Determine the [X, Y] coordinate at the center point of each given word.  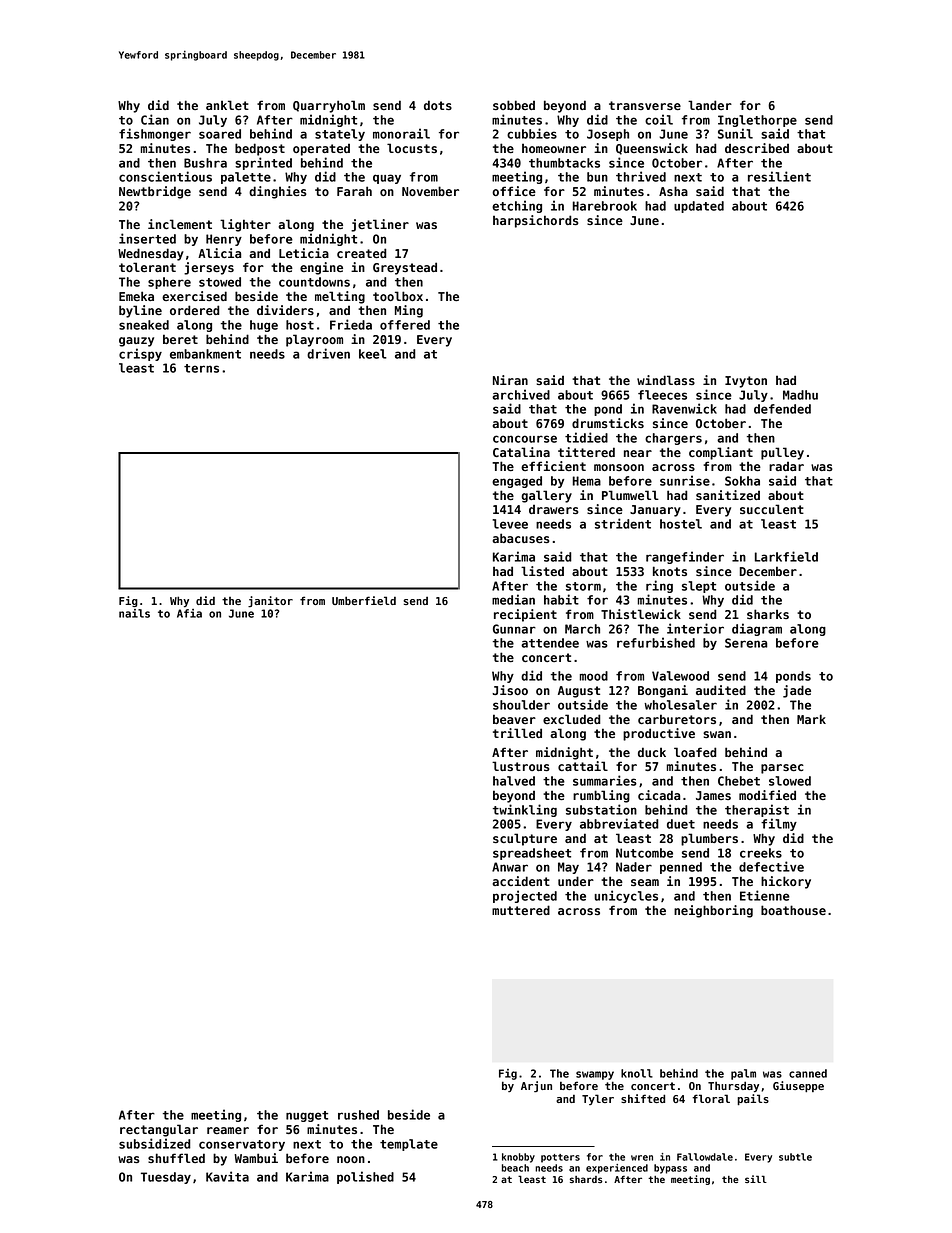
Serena [746, 643]
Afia [189, 613]
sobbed [514, 105]
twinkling [525, 810]
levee [510, 524]
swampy [595, 1075]
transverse [645, 105]
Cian [155, 119]
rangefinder [685, 557]
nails [134, 613]
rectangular [159, 1130]
